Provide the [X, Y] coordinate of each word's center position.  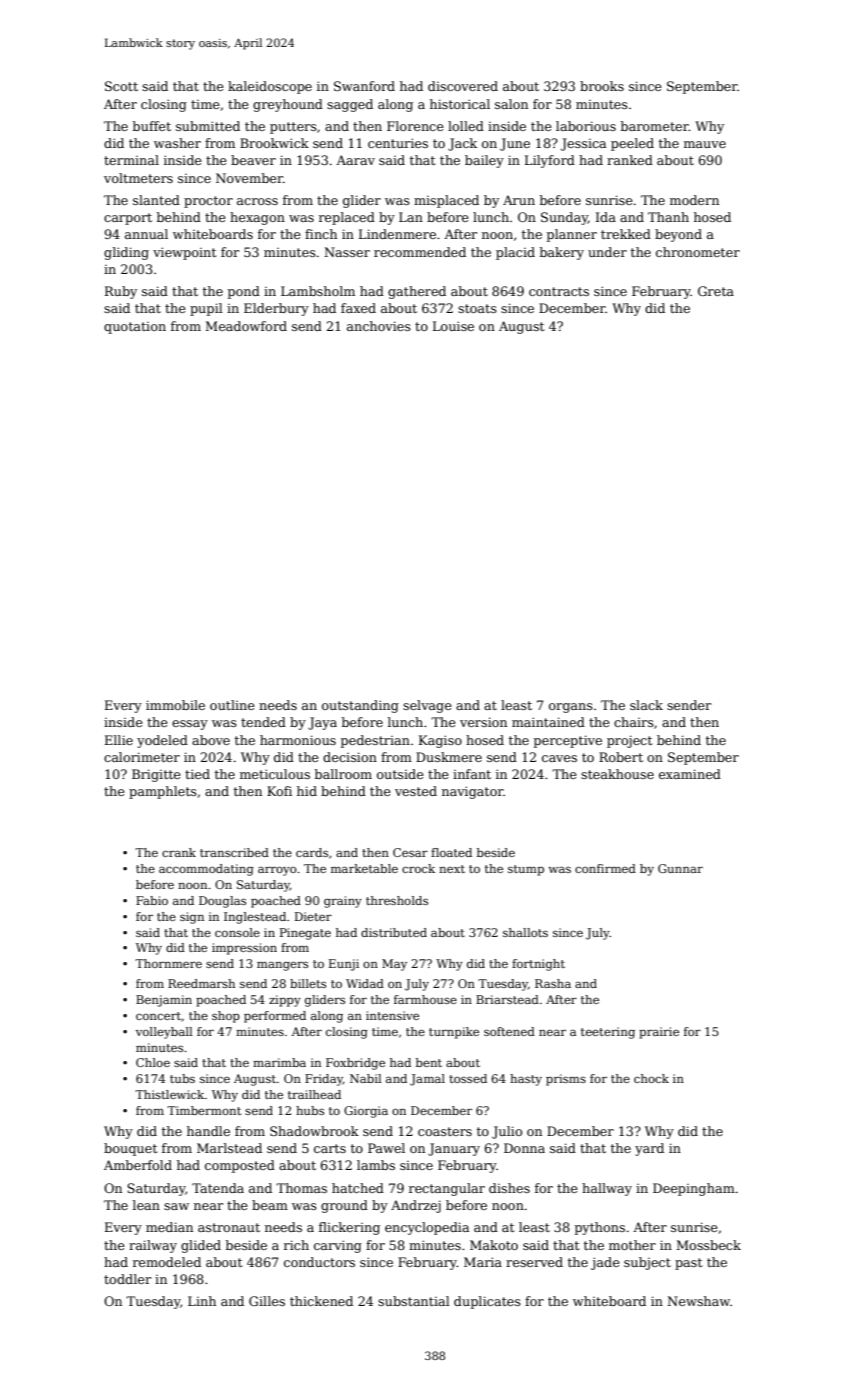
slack [646, 705]
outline [232, 705]
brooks [602, 86]
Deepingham [694, 1189]
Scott [121, 86]
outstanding [360, 706]
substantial [414, 1301]
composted [240, 1166]
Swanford [364, 86]
